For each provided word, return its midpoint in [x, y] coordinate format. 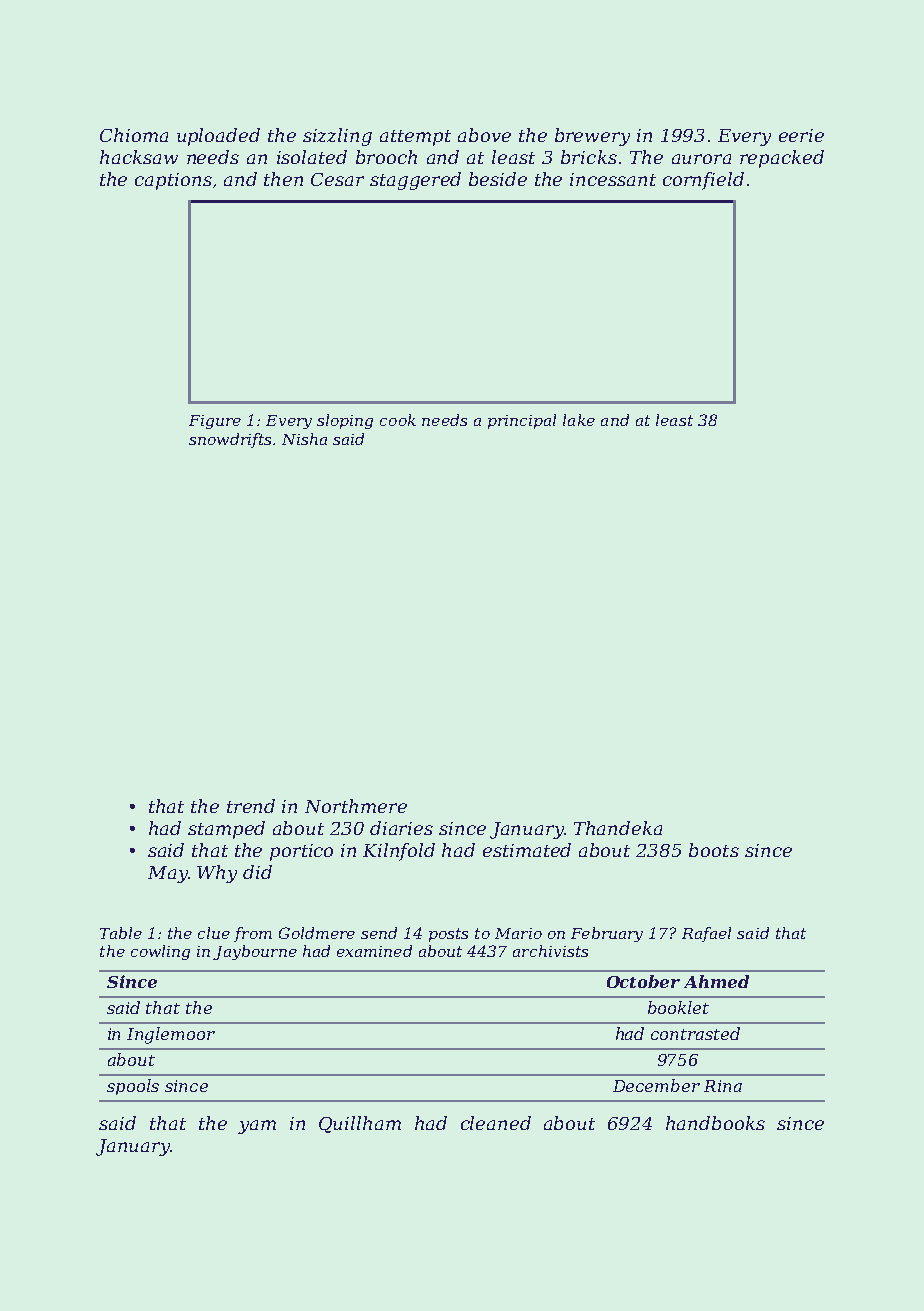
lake [579, 420]
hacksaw [139, 157]
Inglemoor [171, 1035]
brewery [592, 137]
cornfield [703, 181]
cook [398, 420]
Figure [215, 422]
